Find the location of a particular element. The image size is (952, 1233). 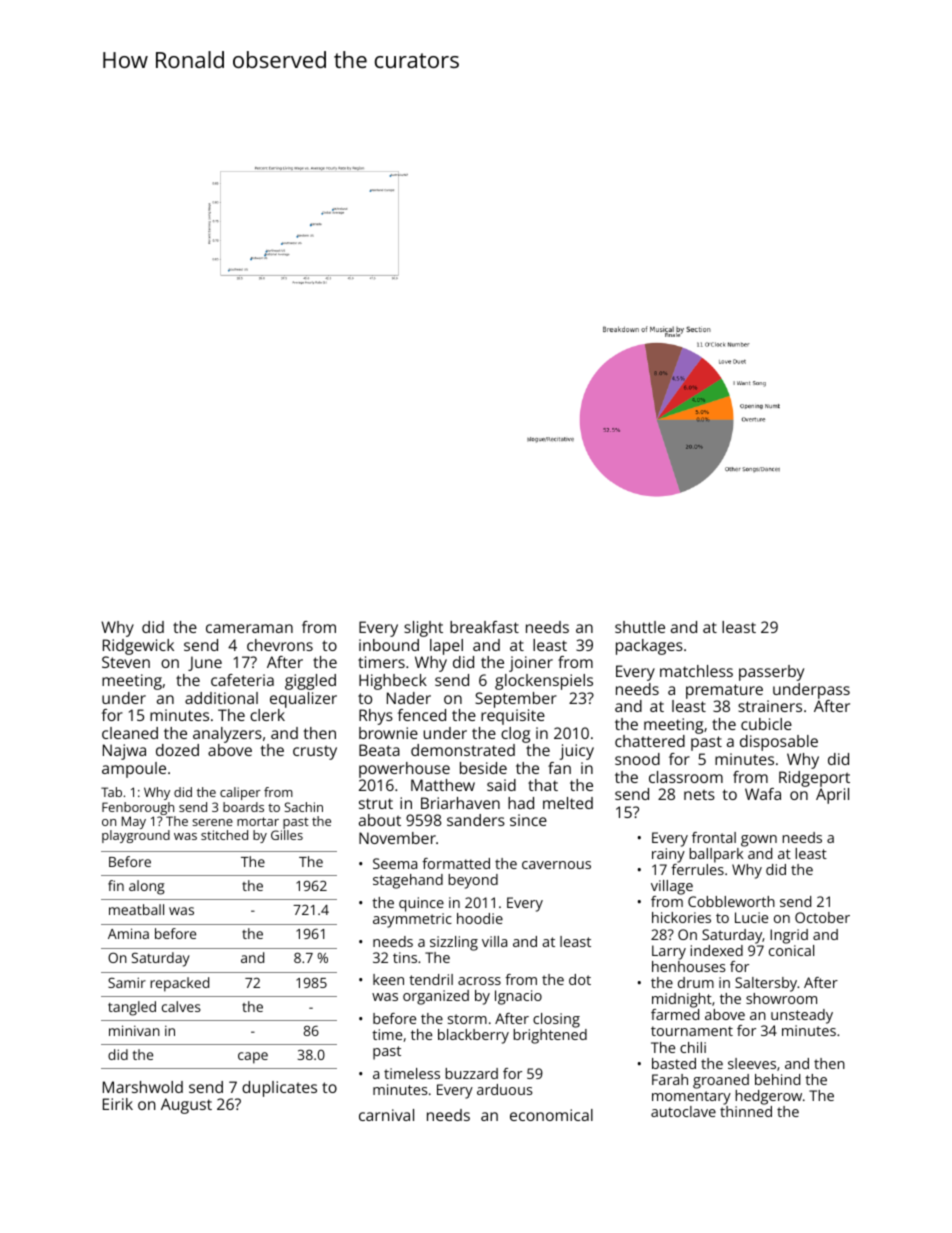

cleaned is located at coordinates (130, 733).
